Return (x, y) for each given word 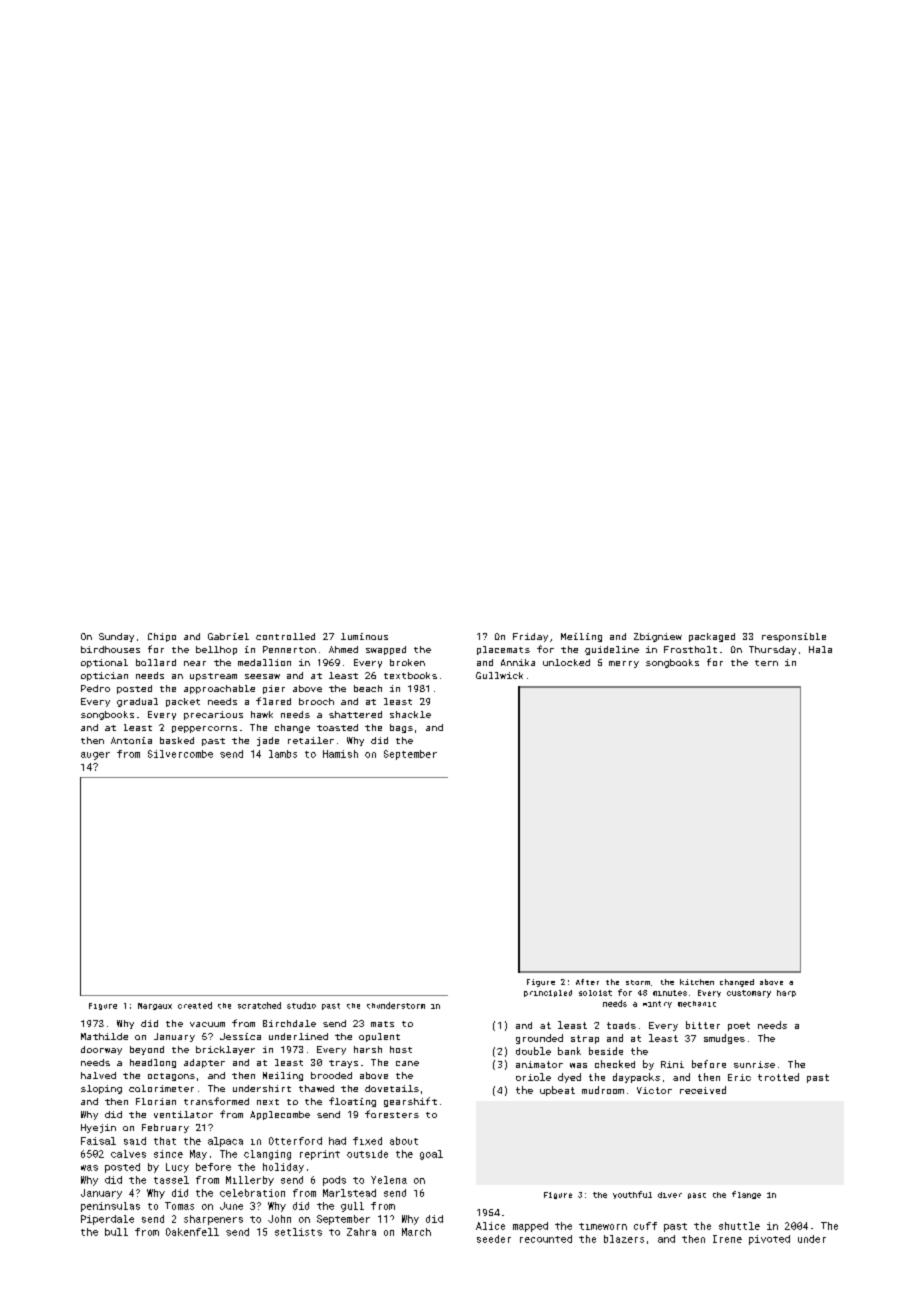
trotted (778, 1077)
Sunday (116, 637)
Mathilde (104, 1036)
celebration (252, 1193)
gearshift (410, 1102)
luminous (364, 636)
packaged (712, 637)
